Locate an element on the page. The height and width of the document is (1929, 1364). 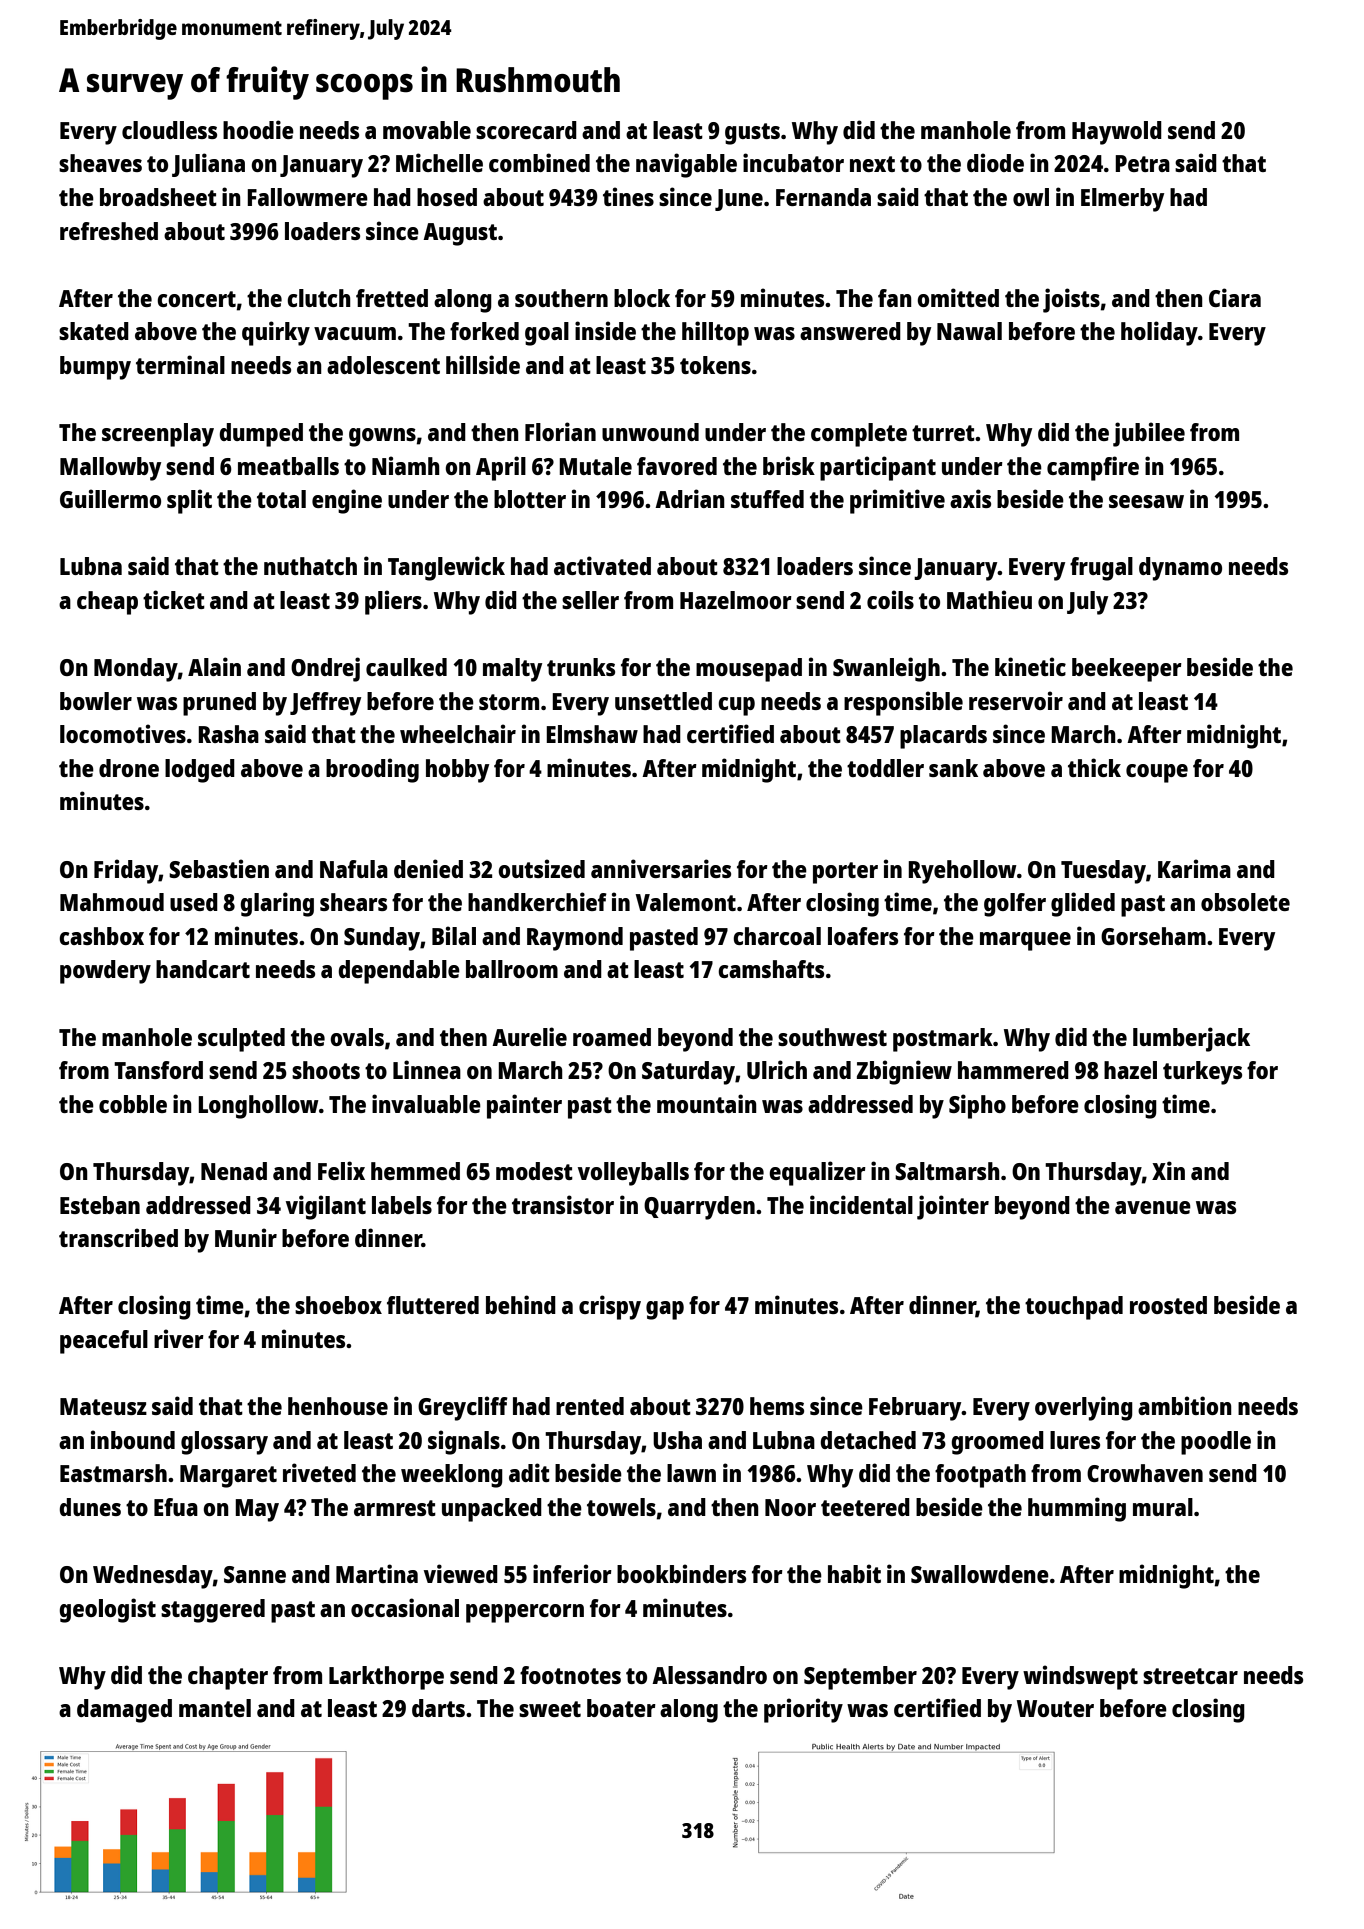
block is located at coordinates (642, 298).
